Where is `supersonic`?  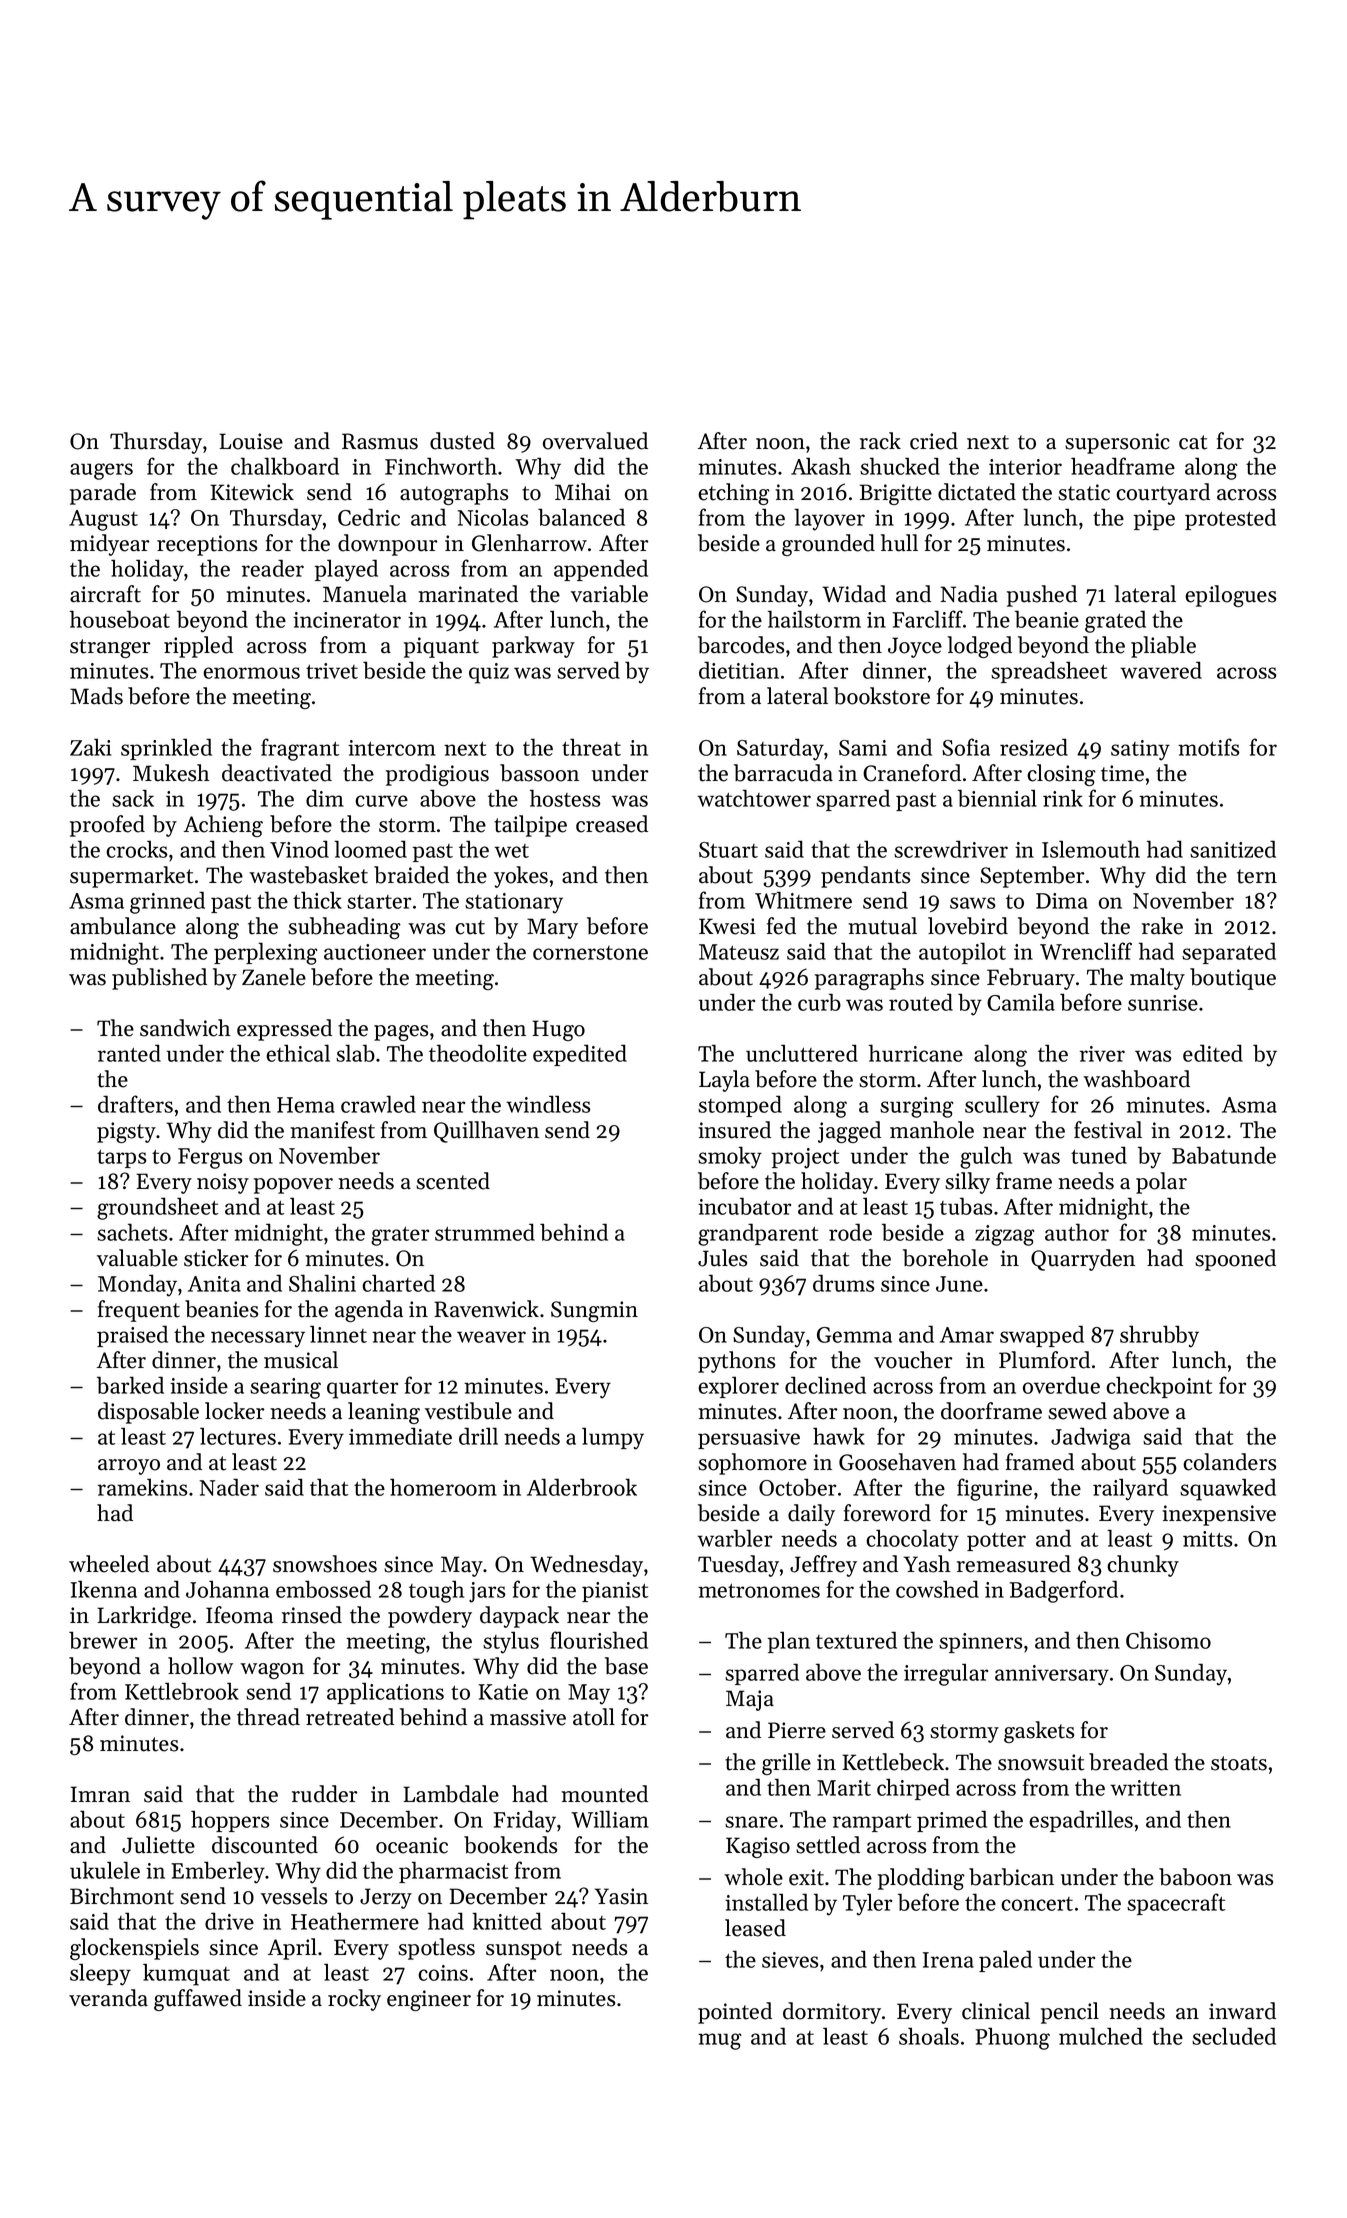
supersonic is located at coordinates (1117, 443).
